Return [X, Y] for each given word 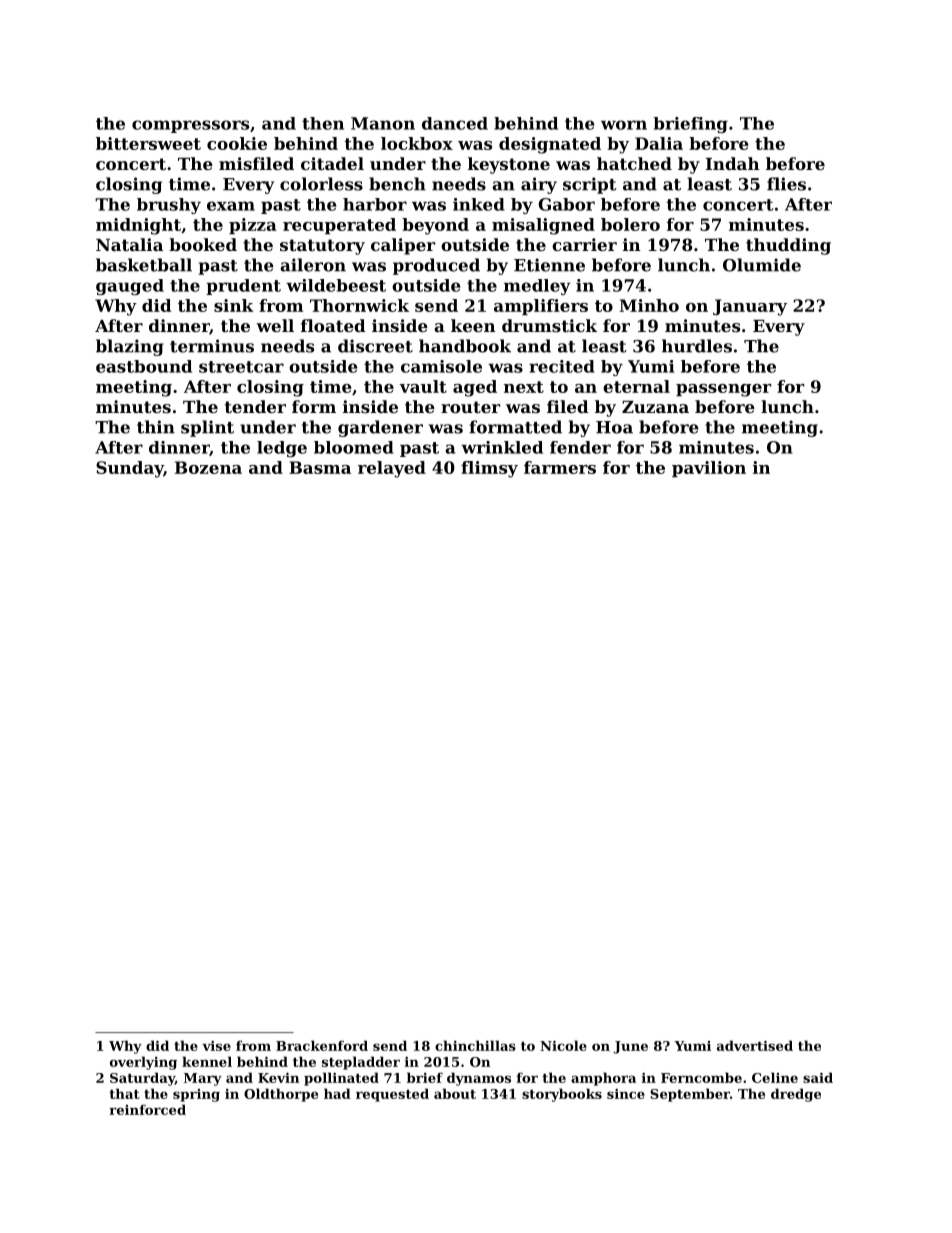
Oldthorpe [281, 1095]
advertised [755, 1045]
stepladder [361, 1063]
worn [624, 125]
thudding [788, 246]
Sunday [130, 469]
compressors [190, 126]
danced [455, 123]
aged [475, 388]
